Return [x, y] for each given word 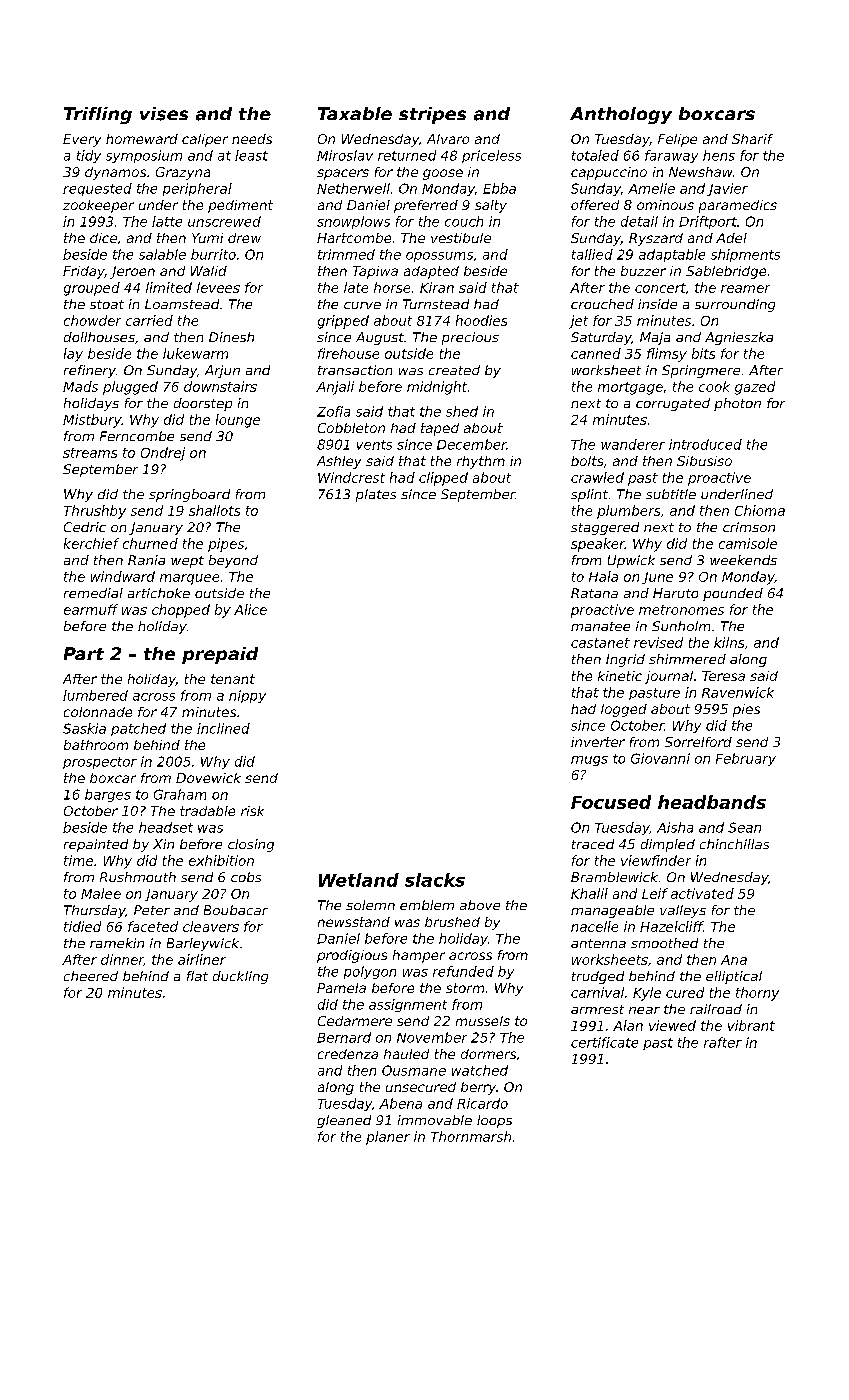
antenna [598, 943]
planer [388, 1138]
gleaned [344, 1121]
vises [164, 114]
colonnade [98, 712]
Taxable [355, 113]
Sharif [752, 139]
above [480, 905]
